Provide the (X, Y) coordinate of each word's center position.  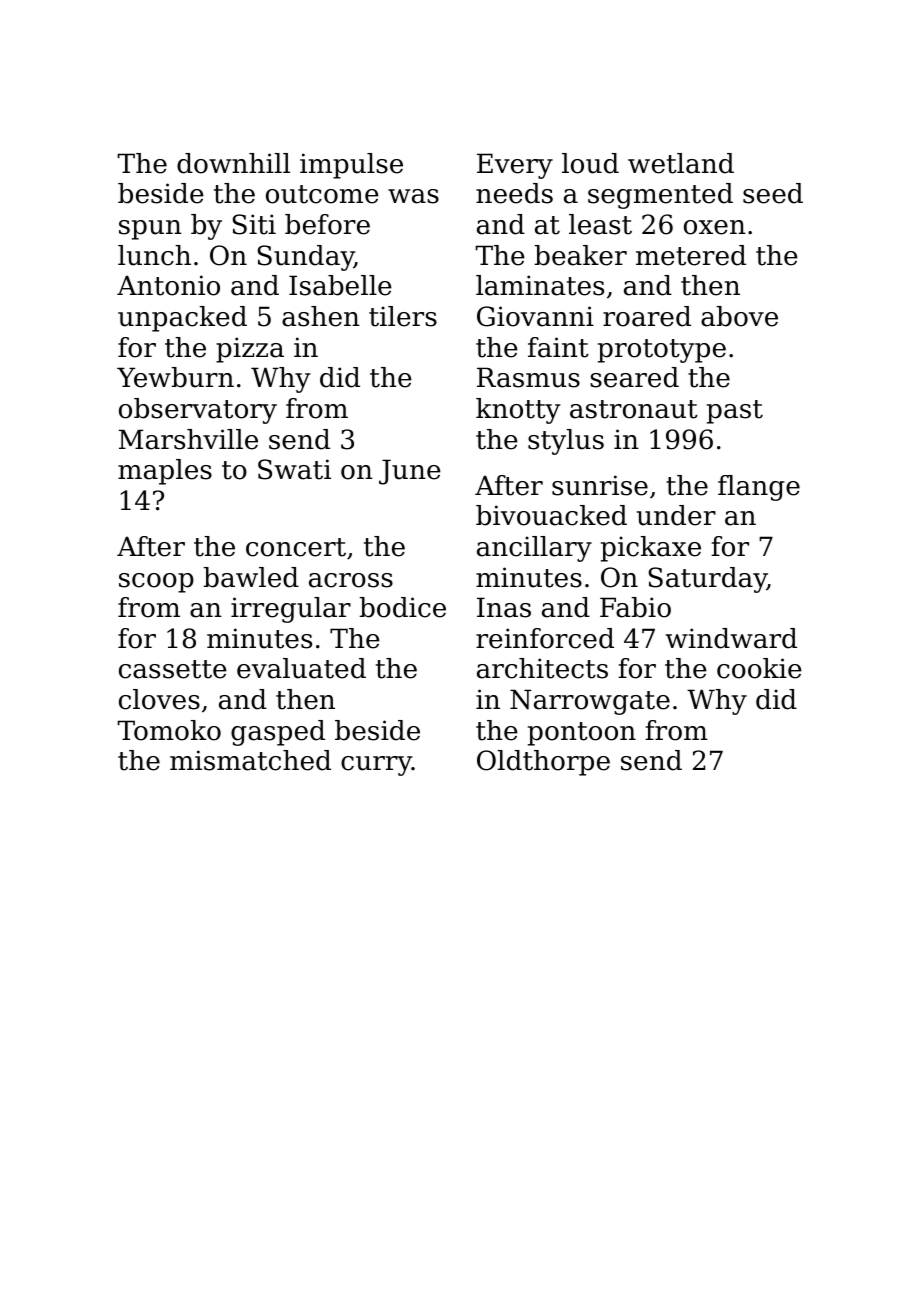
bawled (251, 577)
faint (558, 347)
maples (165, 472)
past (735, 412)
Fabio (635, 607)
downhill (233, 163)
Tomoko (169, 730)
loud (590, 163)
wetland (681, 163)
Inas (504, 607)
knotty (518, 411)
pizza (250, 350)
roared (647, 316)
